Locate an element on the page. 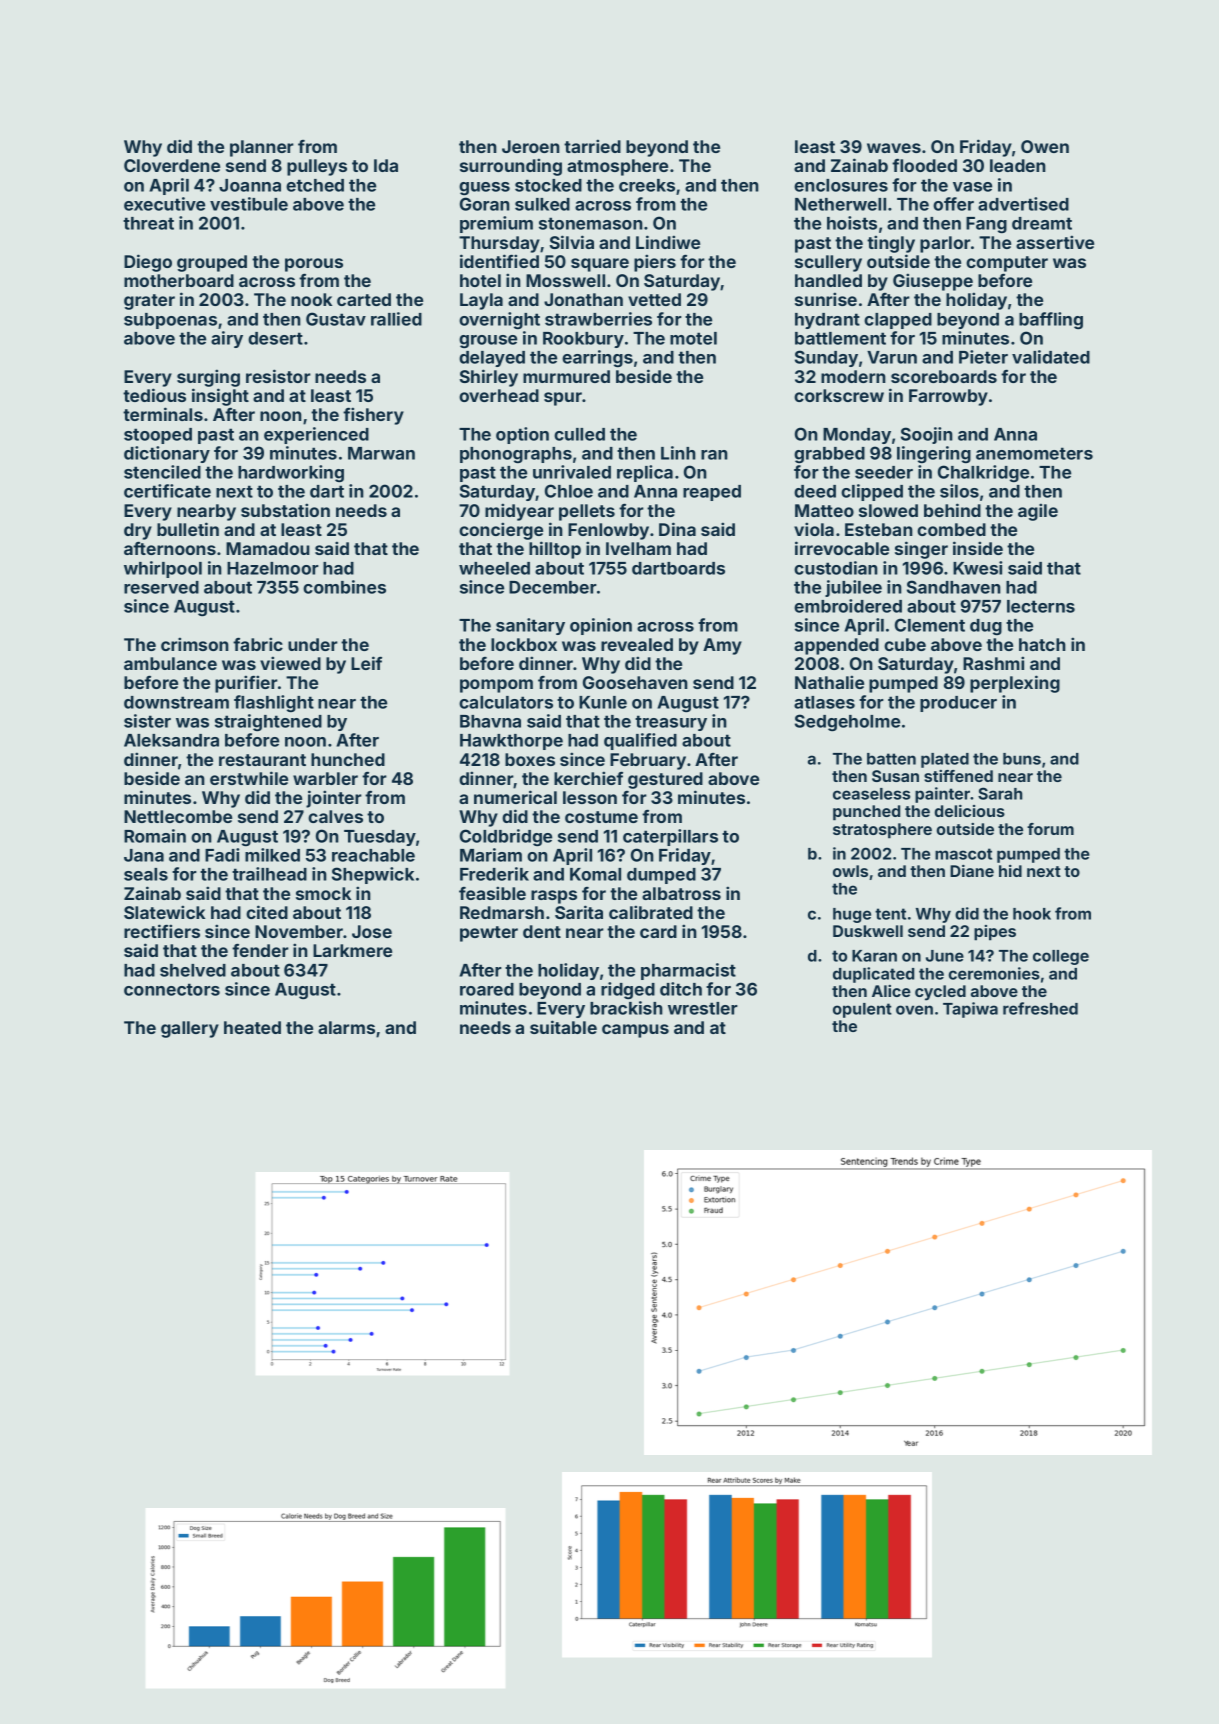  pompom is located at coordinates (496, 686).
